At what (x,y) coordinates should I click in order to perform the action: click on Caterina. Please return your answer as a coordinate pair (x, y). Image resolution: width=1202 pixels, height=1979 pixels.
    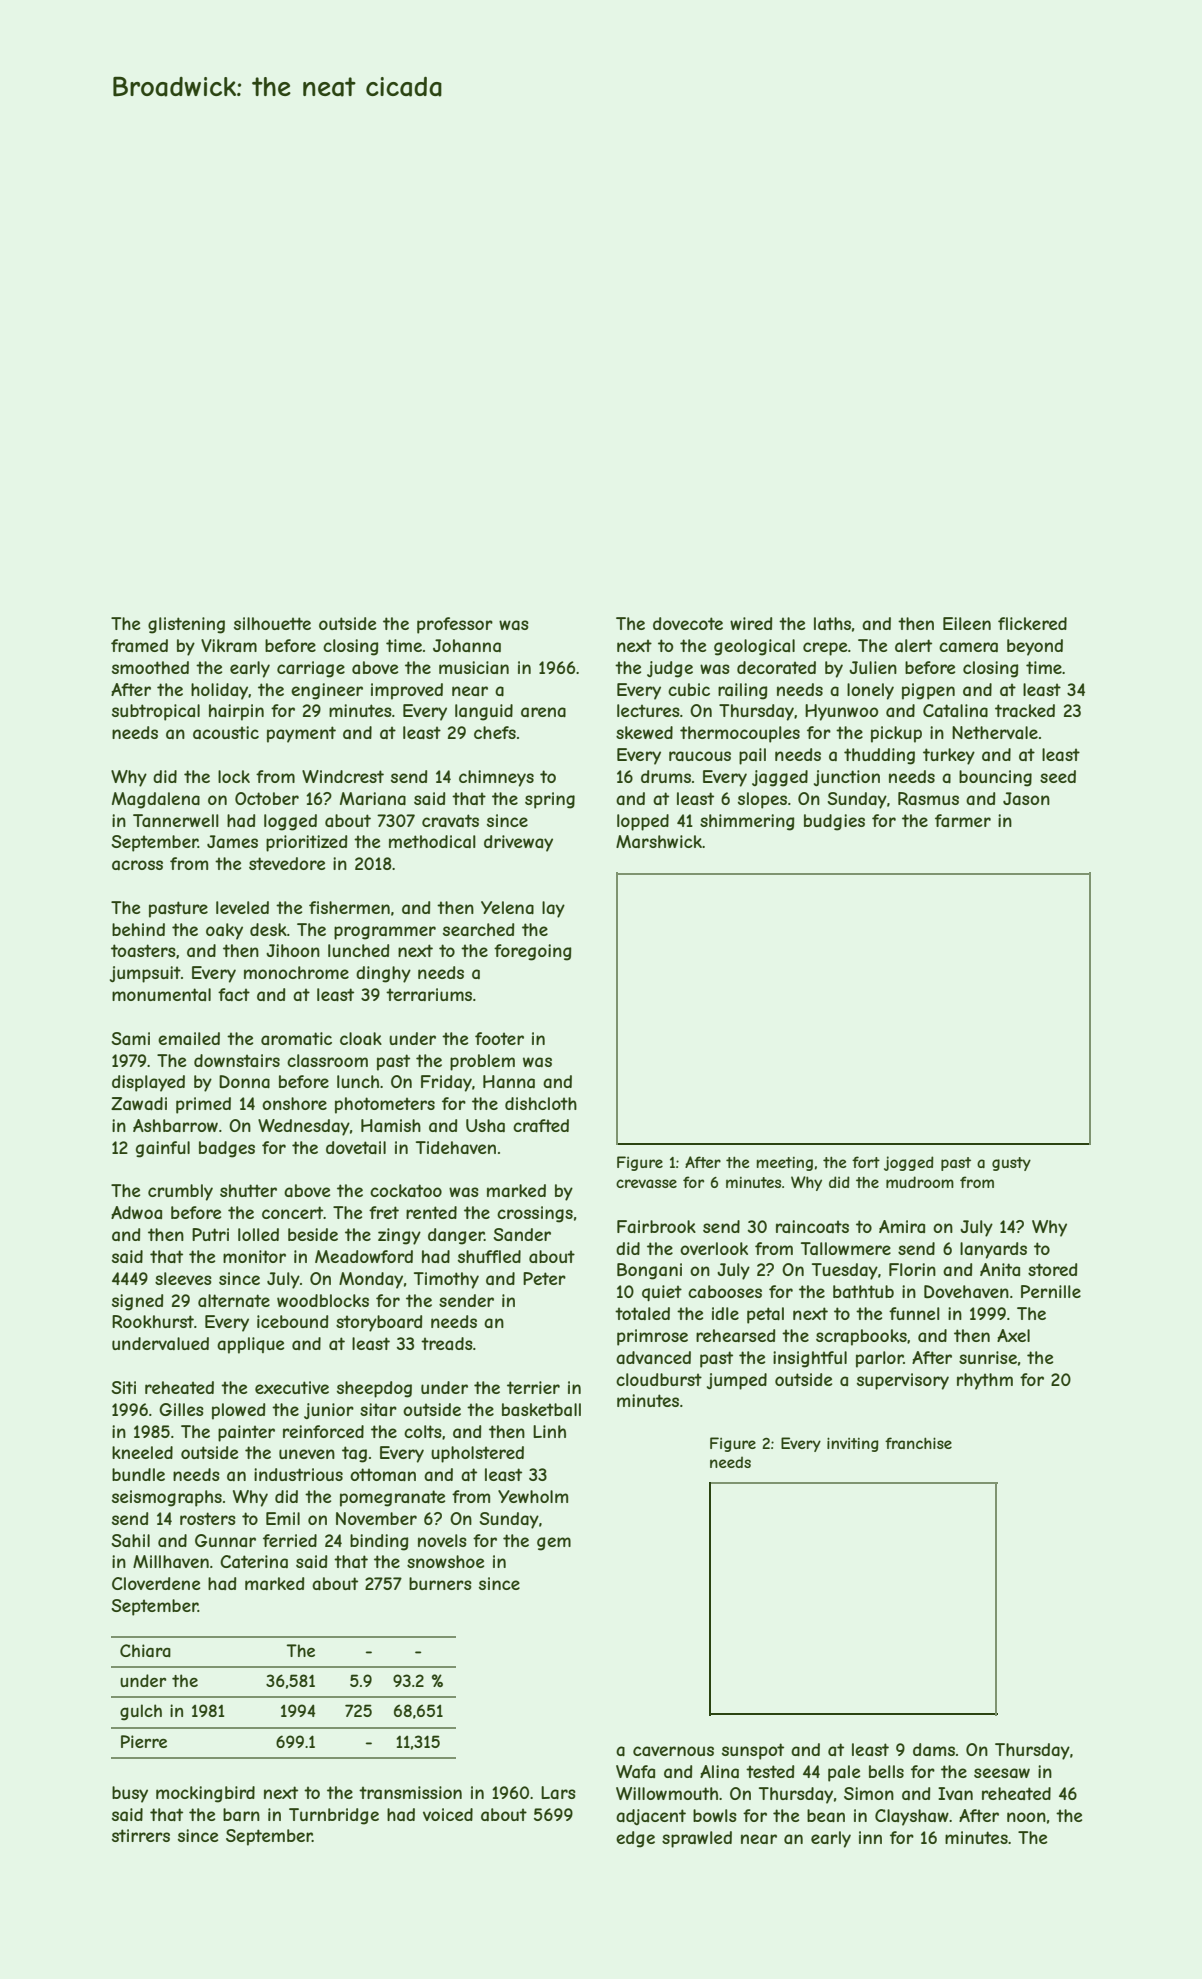
    Looking at the image, I should click on (254, 1561).
